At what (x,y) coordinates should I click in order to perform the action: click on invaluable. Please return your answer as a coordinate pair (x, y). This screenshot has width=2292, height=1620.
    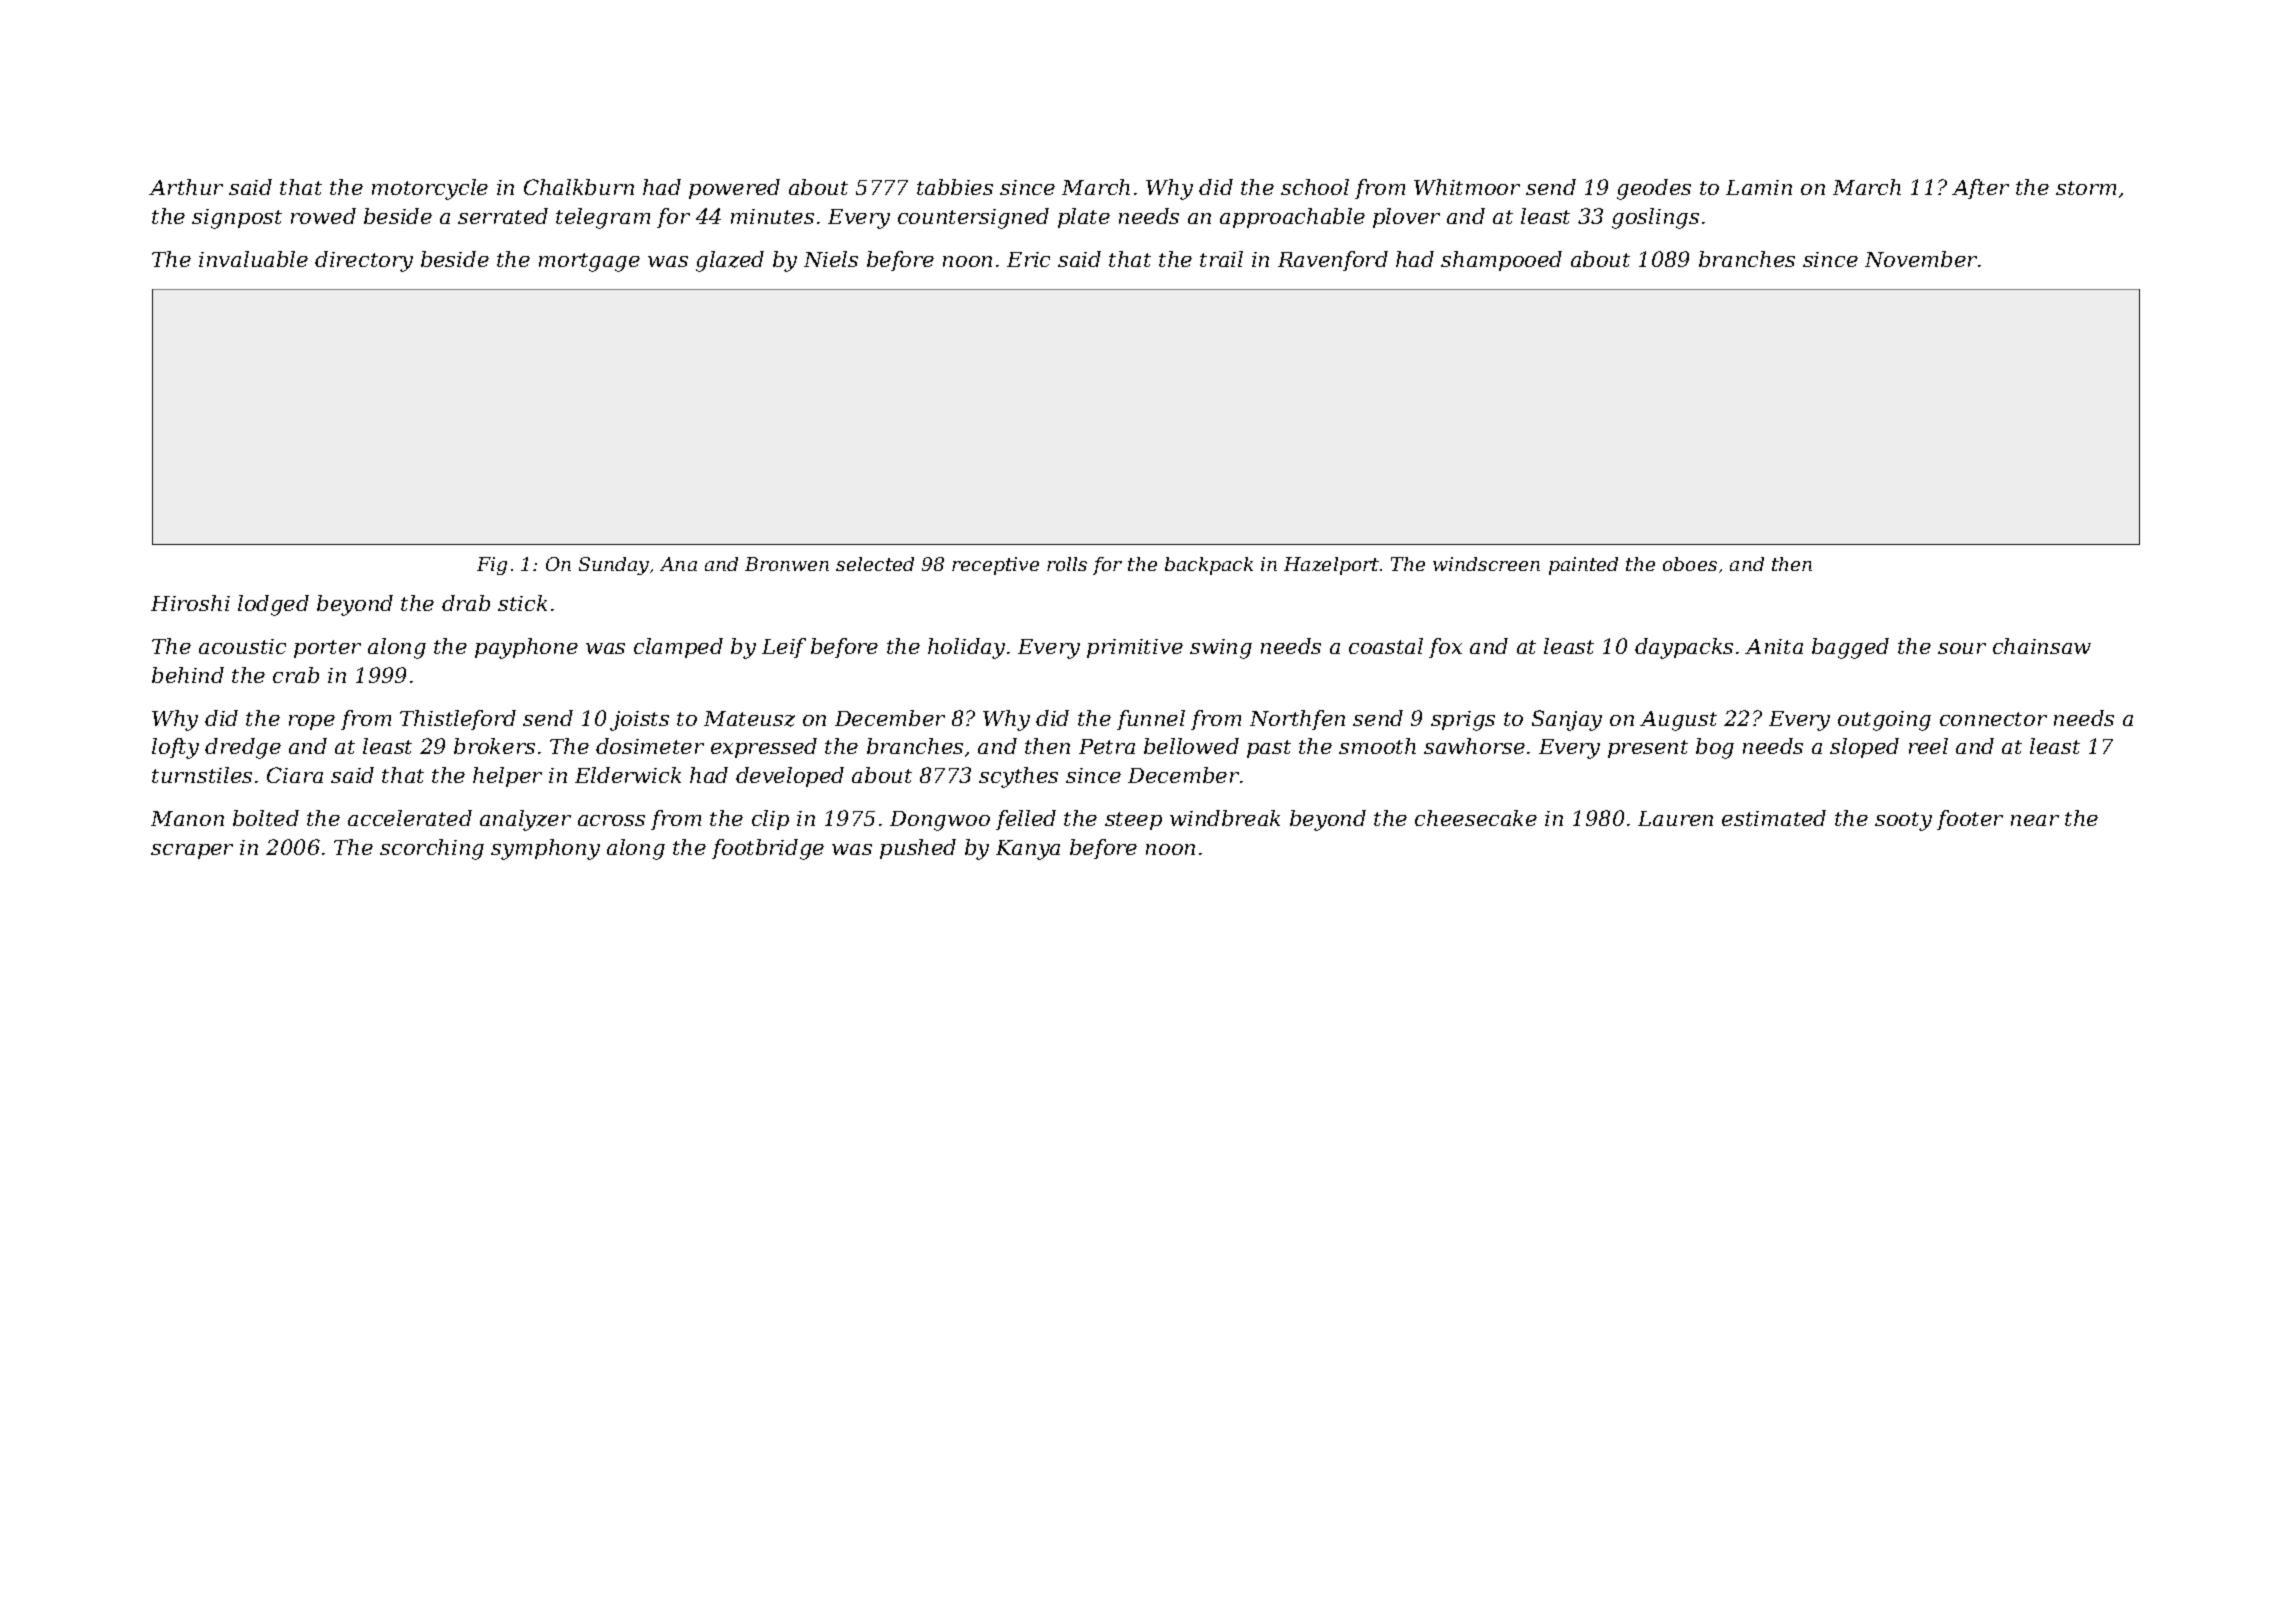
    Looking at the image, I should click on (253, 259).
